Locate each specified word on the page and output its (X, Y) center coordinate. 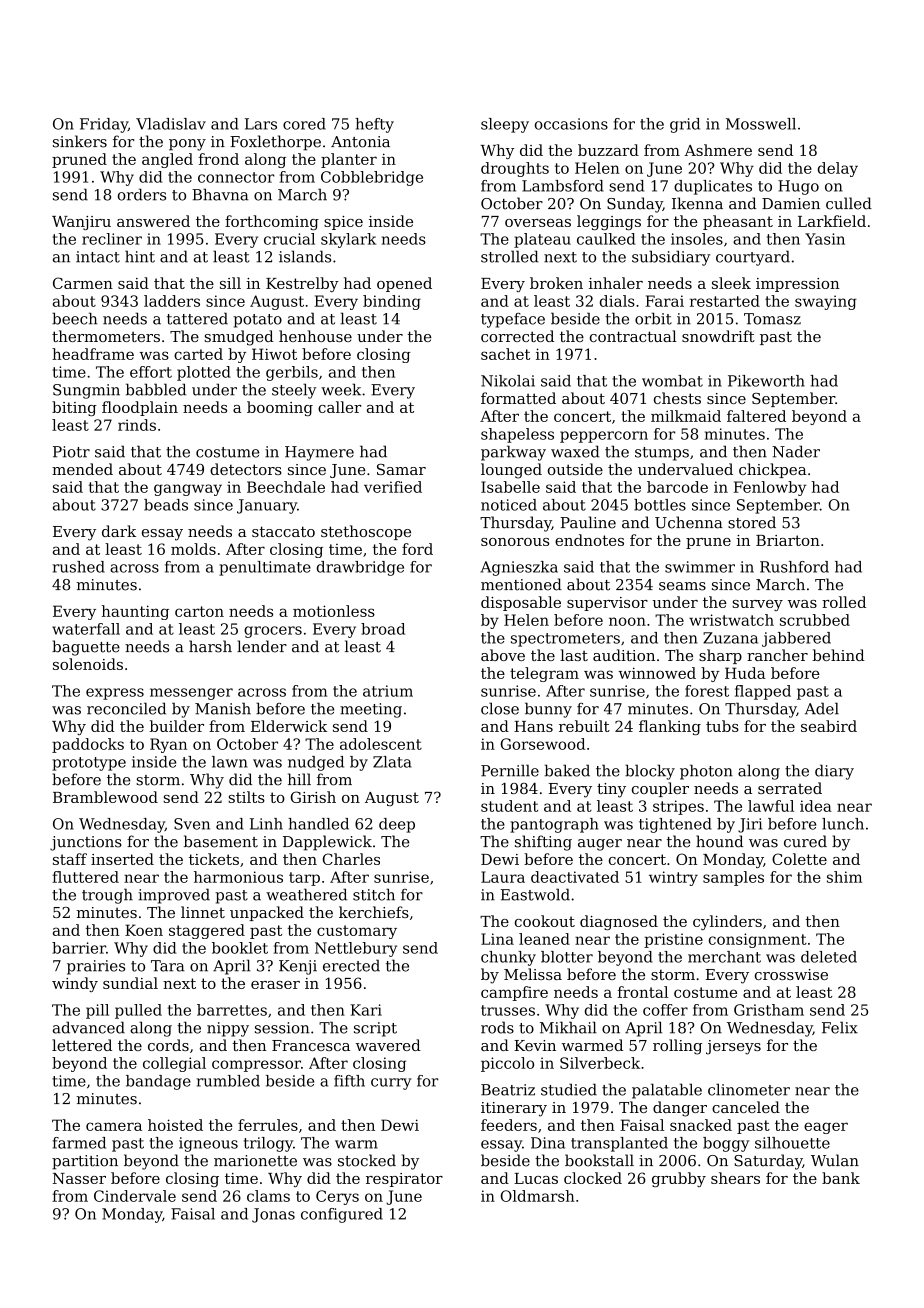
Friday (104, 125)
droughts (515, 169)
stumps (662, 454)
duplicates (713, 187)
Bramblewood (105, 797)
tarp (304, 879)
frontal (643, 992)
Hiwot (274, 354)
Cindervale (135, 1196)
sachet (505, 354)
